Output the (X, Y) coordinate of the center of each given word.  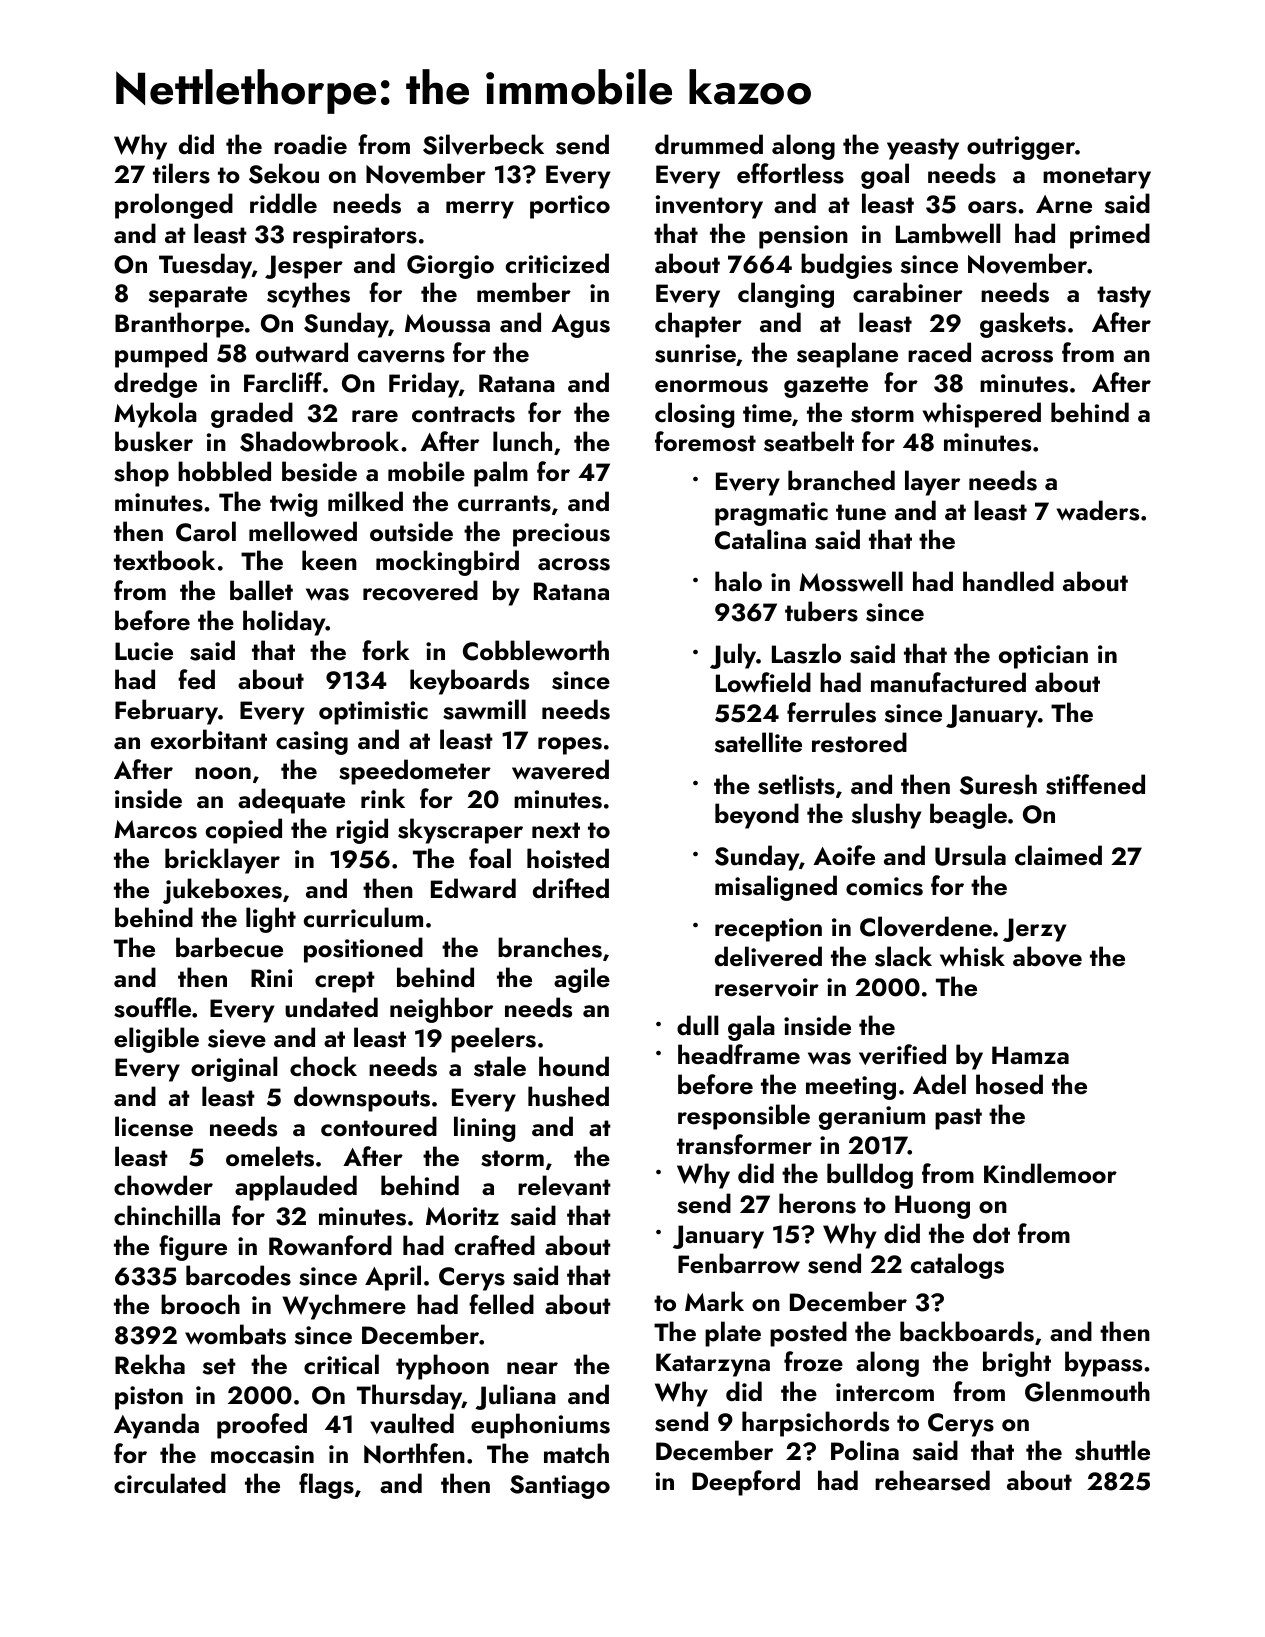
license (154, 1126)
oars (992, 207)
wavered (560, 769)
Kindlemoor (1050, 1173)
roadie (310, 144)
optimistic (373, 713)
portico (570, 207)
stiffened (1095, 784)
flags (326, 1486)
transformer (744, 1144)
